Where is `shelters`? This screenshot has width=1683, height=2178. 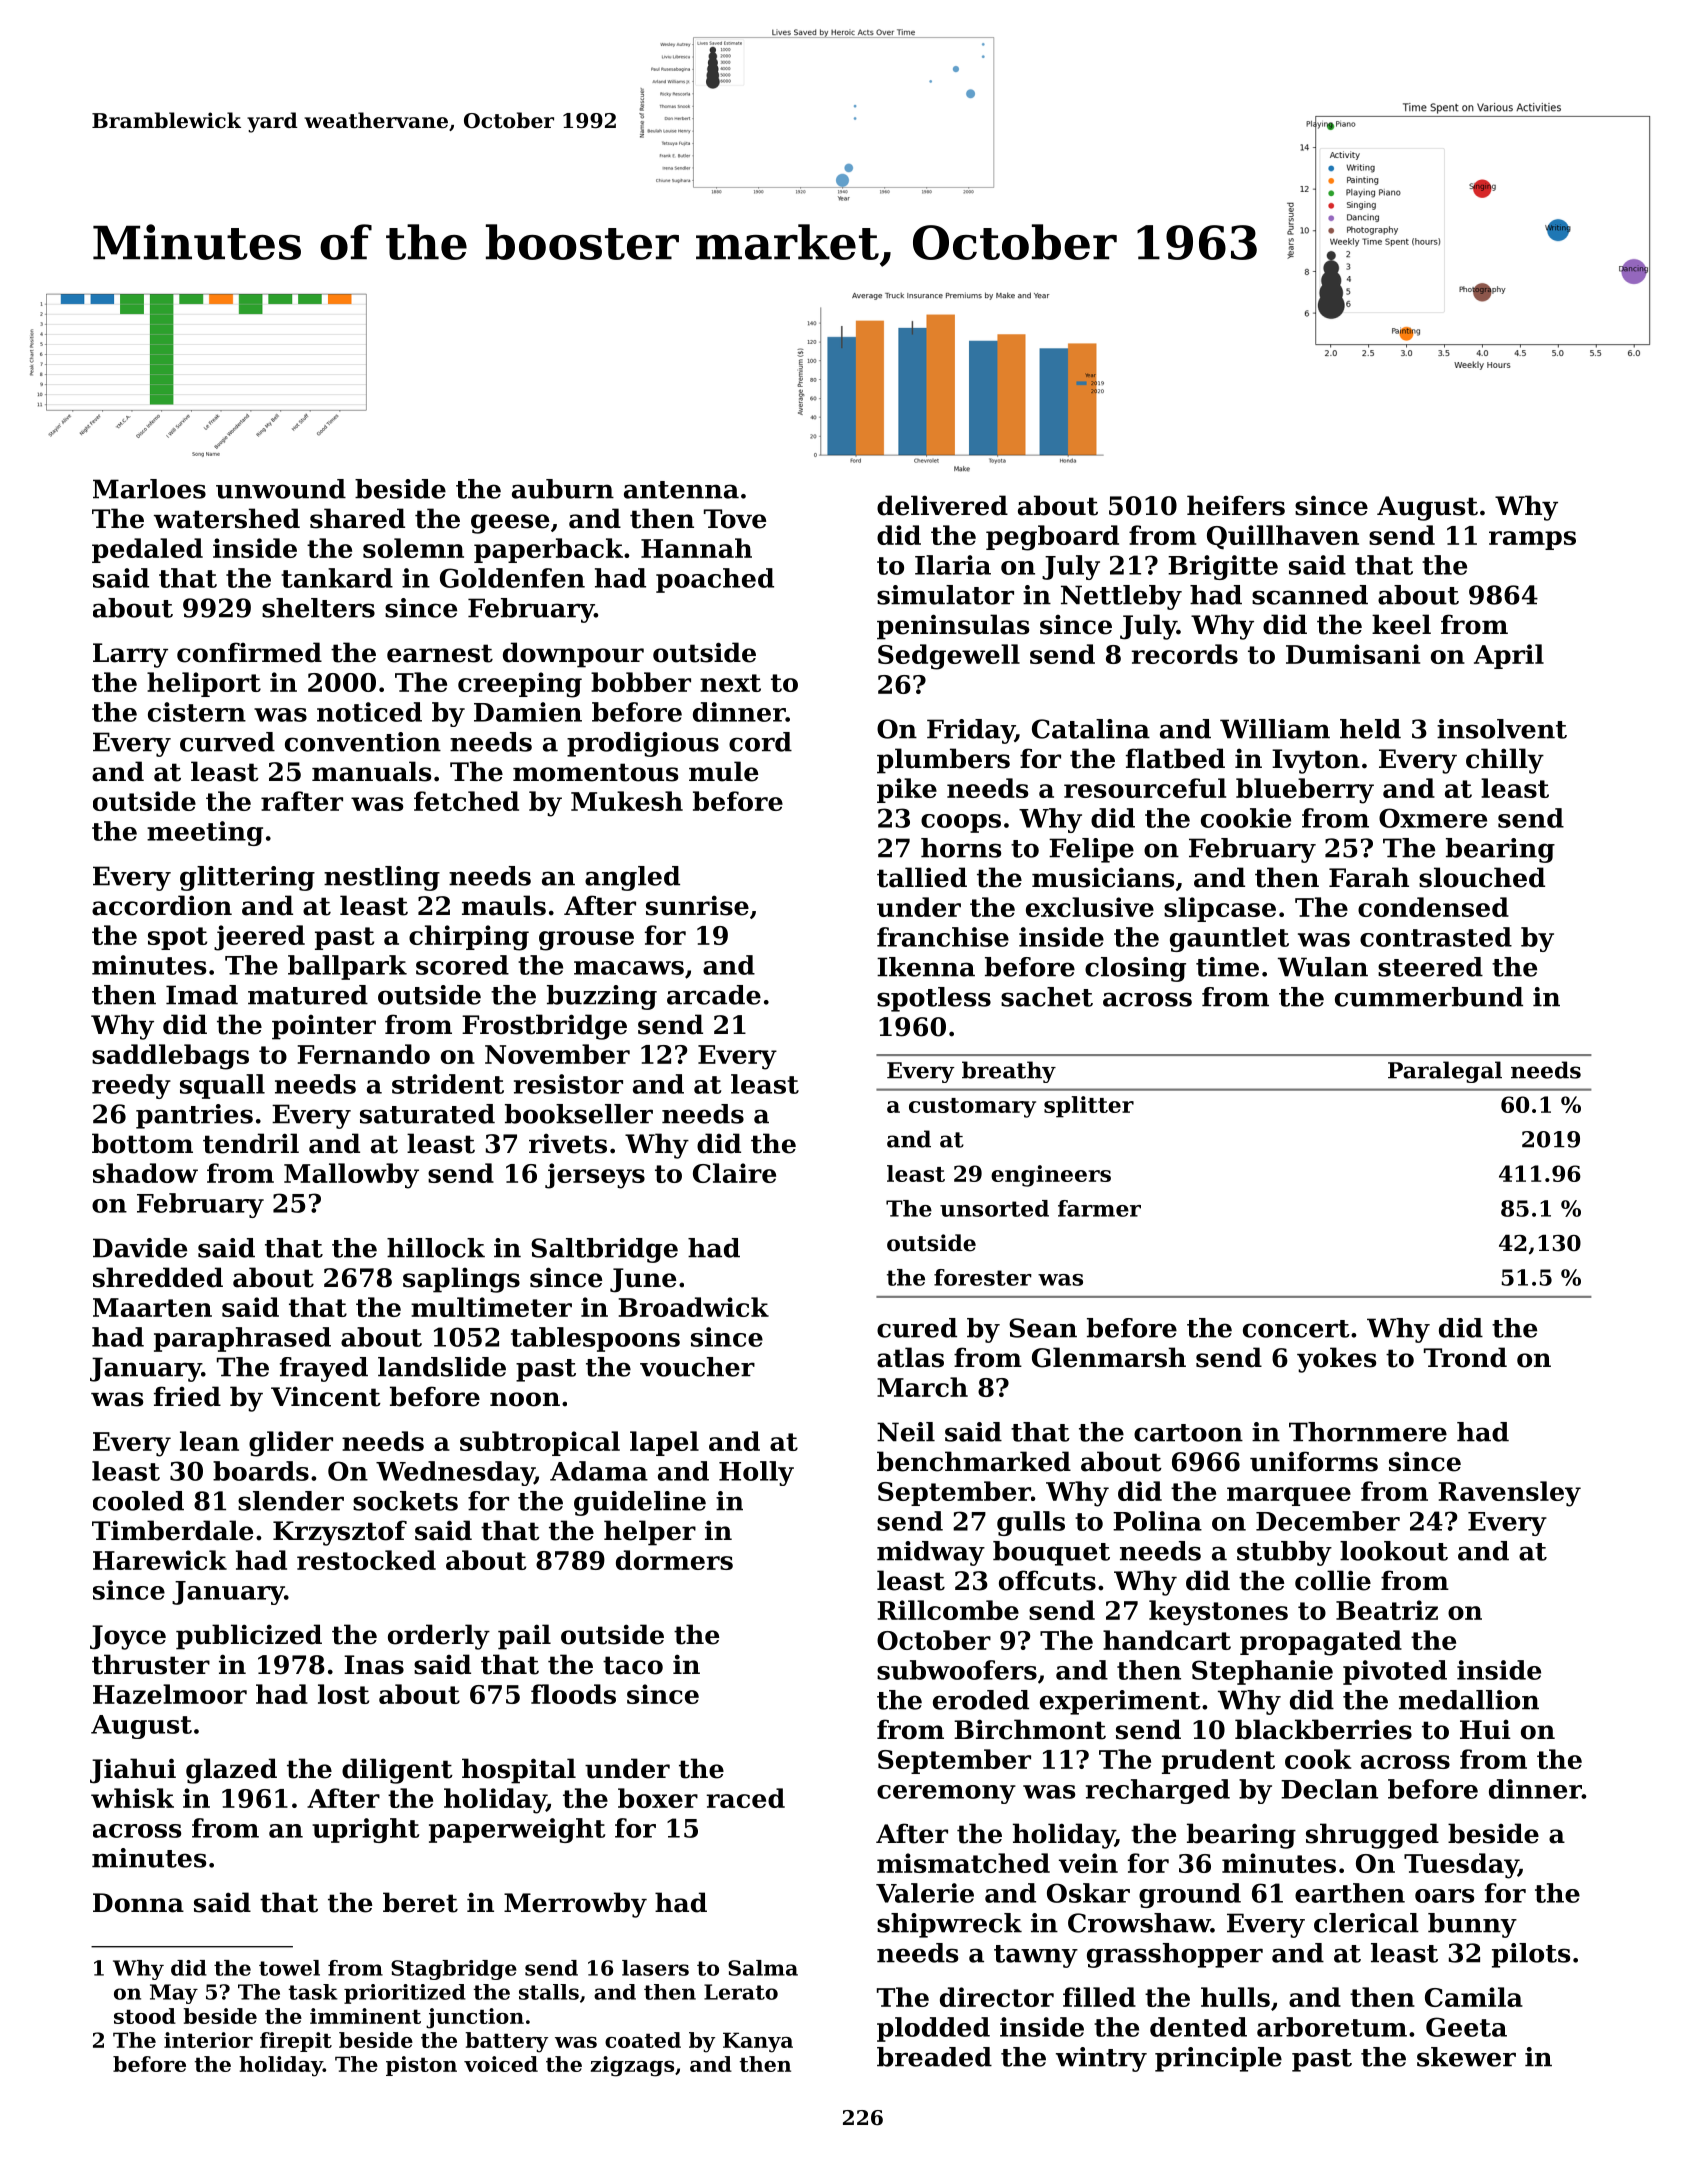 shelters is located at coordinates (318, 608).
